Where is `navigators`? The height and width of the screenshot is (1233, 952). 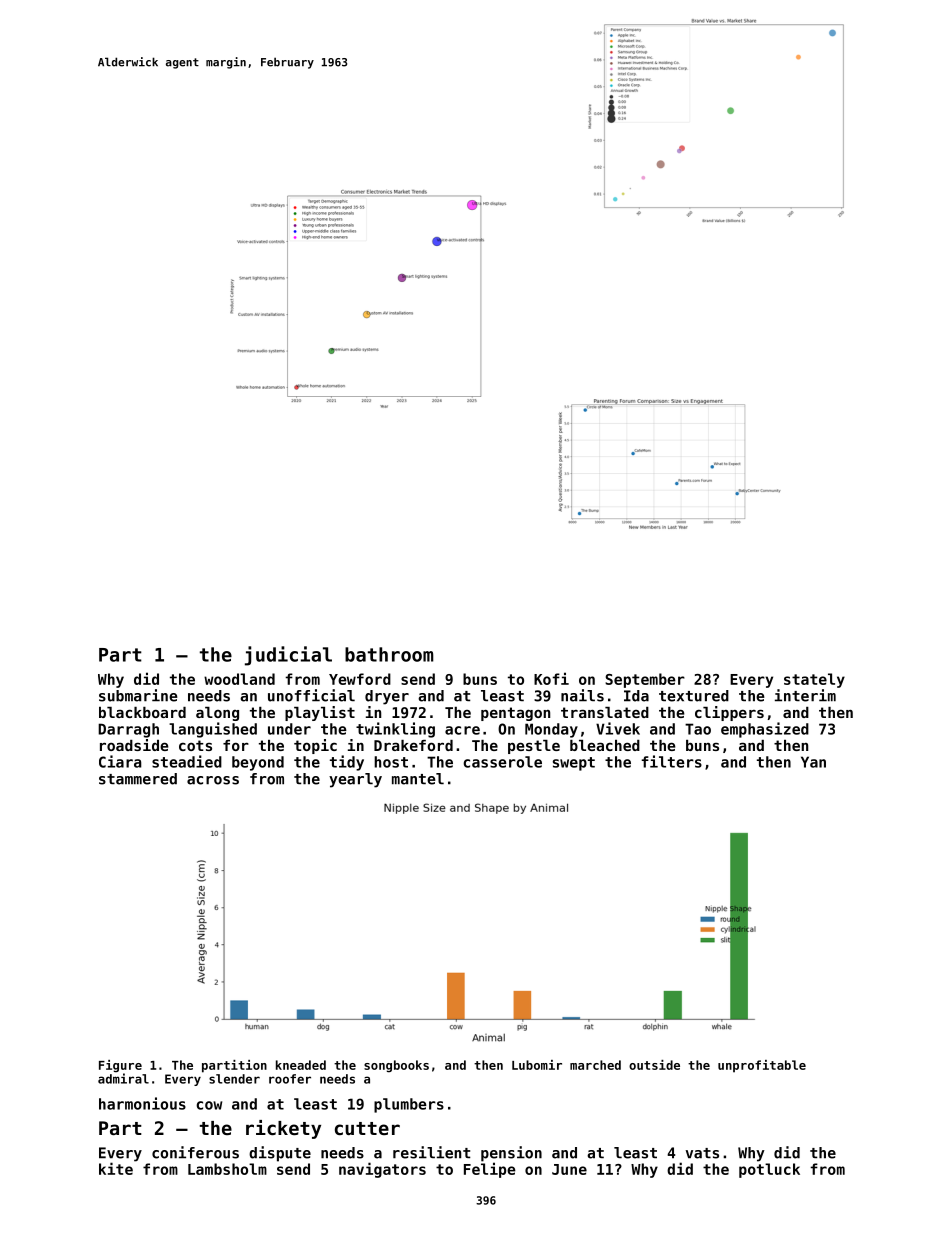
navigators is located at coordinates (382, 1170).
